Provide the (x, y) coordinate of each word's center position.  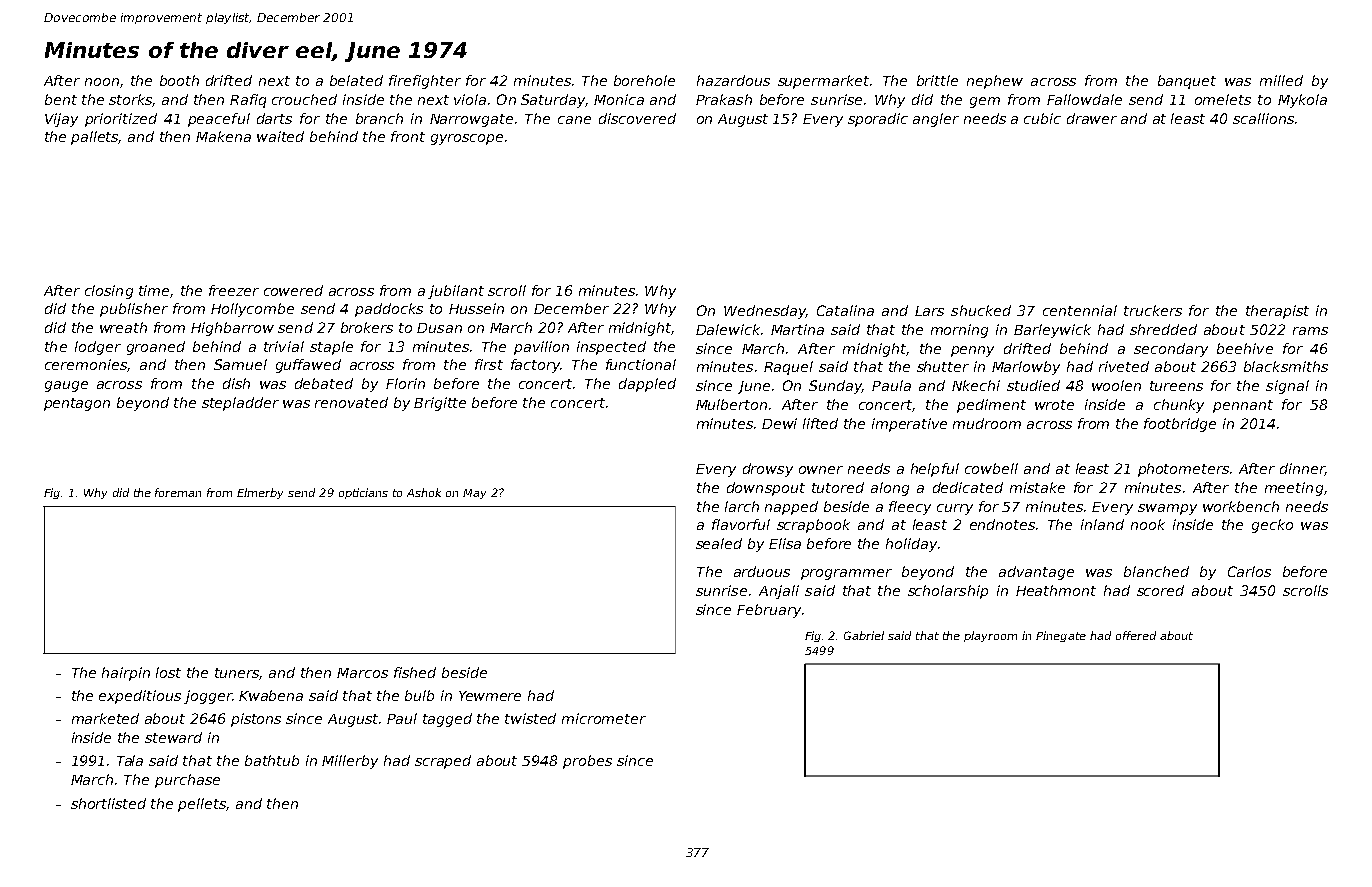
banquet (1187, 82)
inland (1102, 524)
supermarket (823, 82)
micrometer (604, 718)
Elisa (785, 543)
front (408, 136)
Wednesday (765, 312)
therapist (1277, 312)
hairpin (126, 674)
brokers (367, 327)
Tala (130, 760)
